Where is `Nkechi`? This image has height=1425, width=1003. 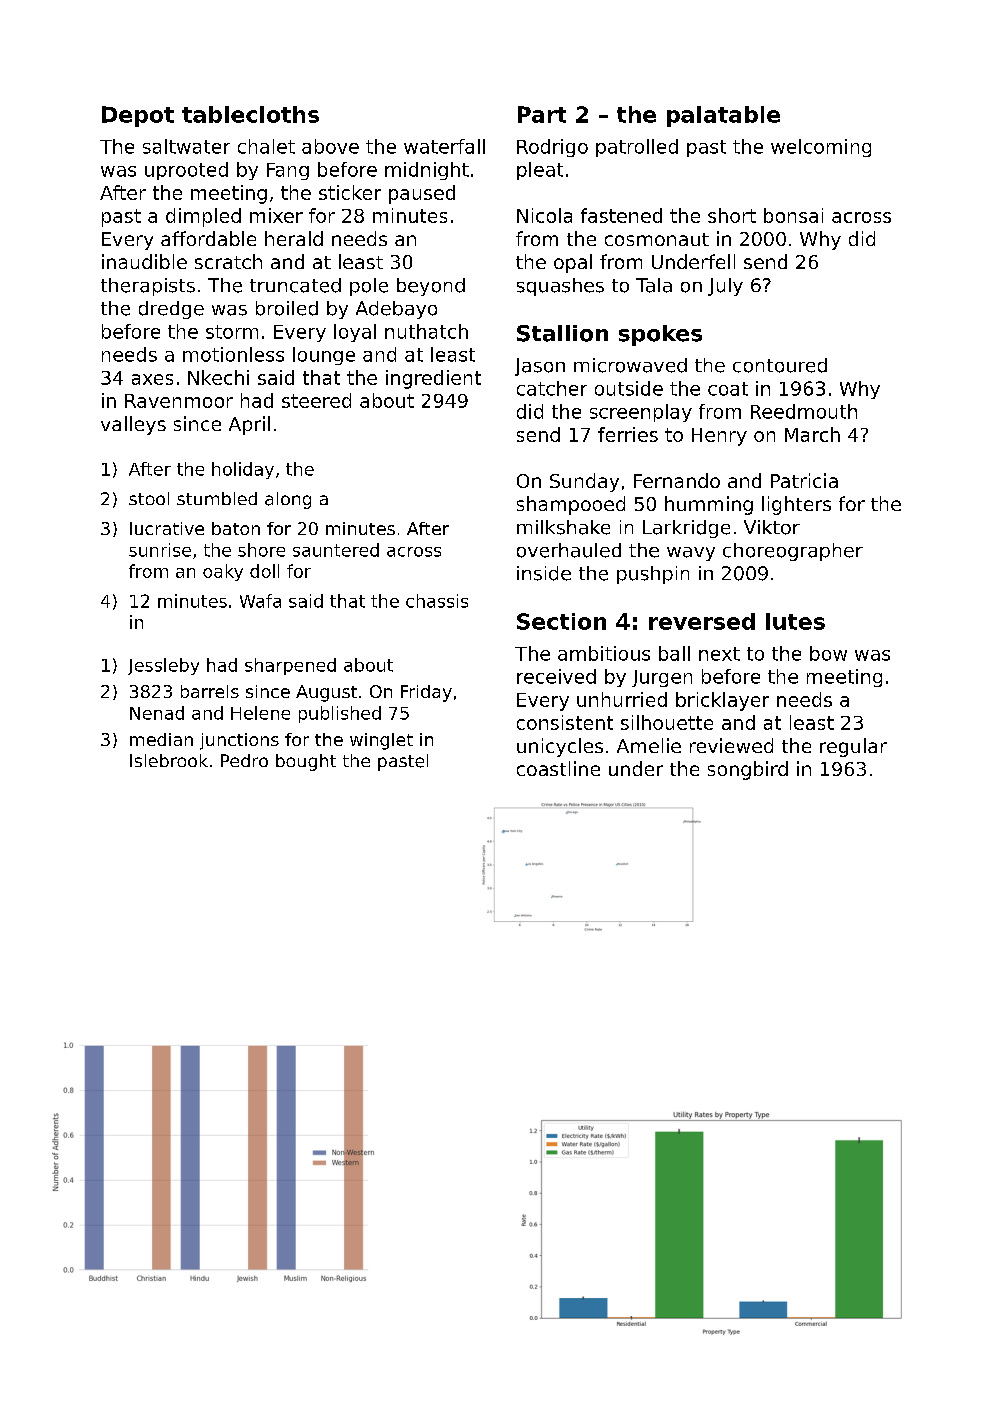
Nkechi is located at coordinates (218, 377).
